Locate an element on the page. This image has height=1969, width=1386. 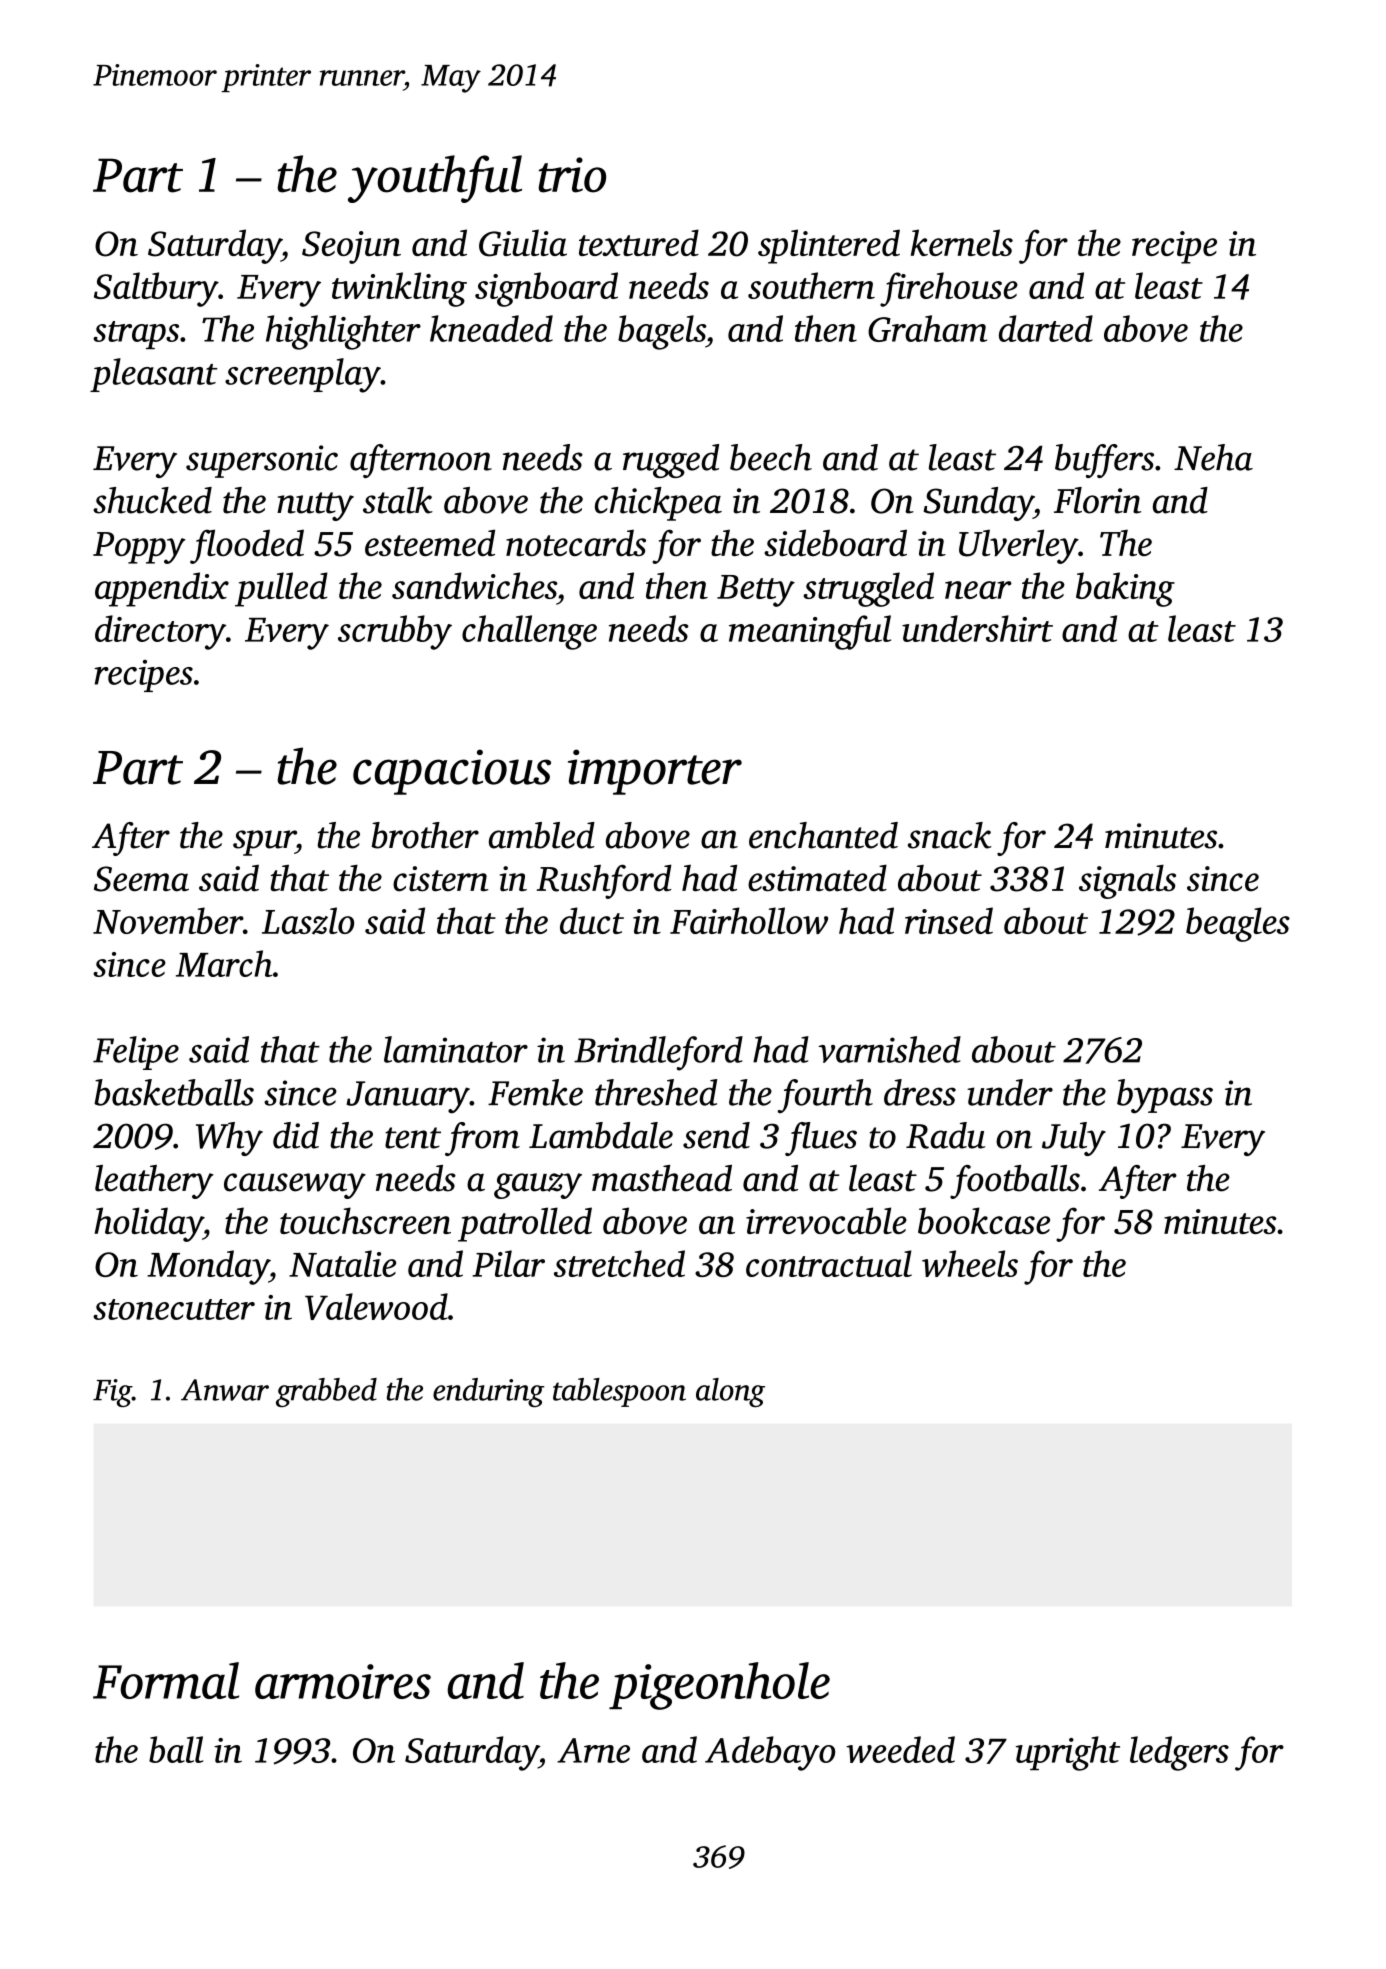
directory is located at coordinates (160, 632).
